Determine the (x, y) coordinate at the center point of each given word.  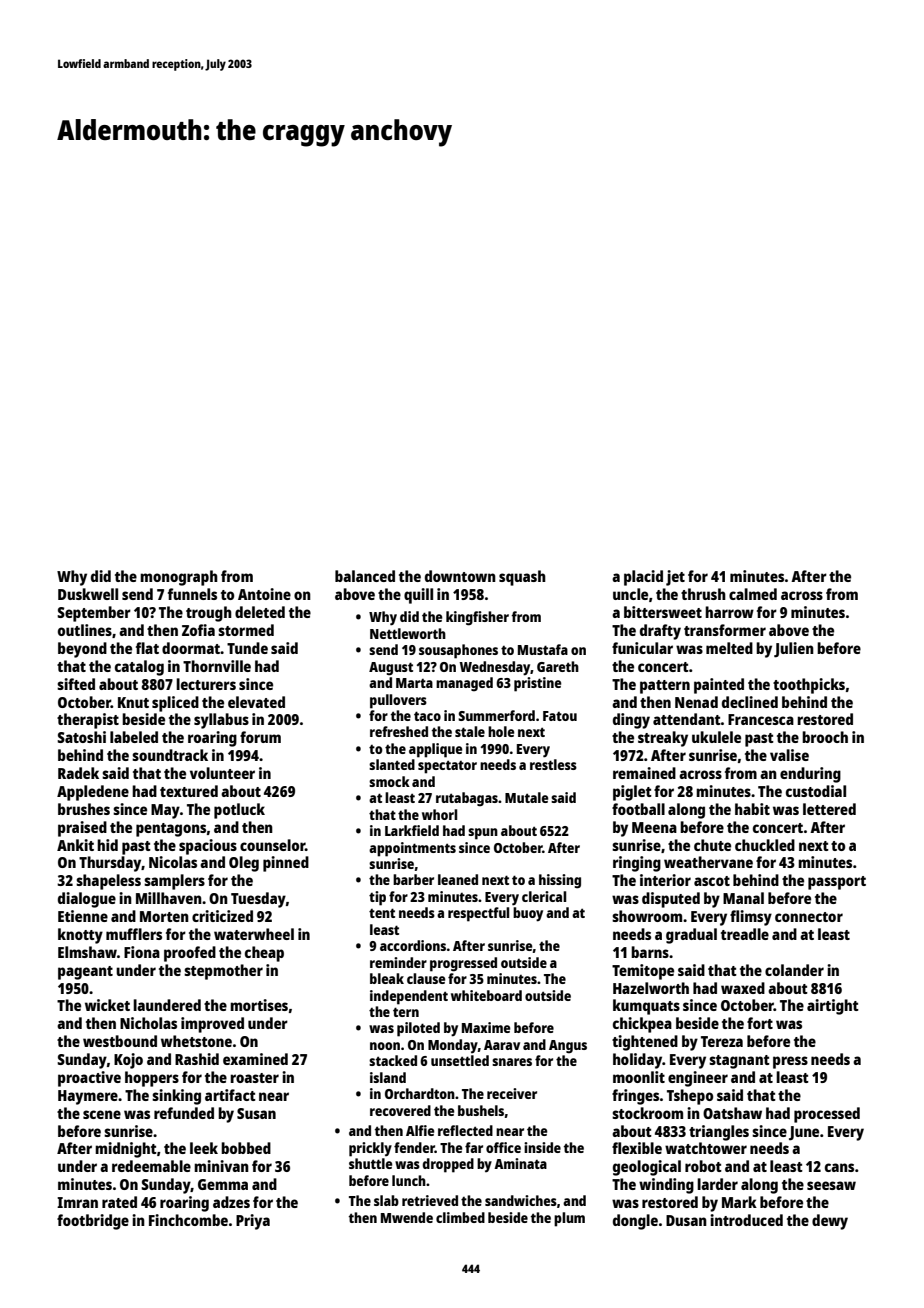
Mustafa (543, 649)
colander (794, 970)
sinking (176, 1097)
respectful (478, 914)
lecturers (206, 684)
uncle (630, 594)
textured (189, 791)
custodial (816, 791)
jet (675, 578)
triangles (719, 1133)
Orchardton (420, 1093)
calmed (753, 594)
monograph (179, 578)
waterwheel (254, 934)
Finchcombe (188, 1220)
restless (553, 764)
